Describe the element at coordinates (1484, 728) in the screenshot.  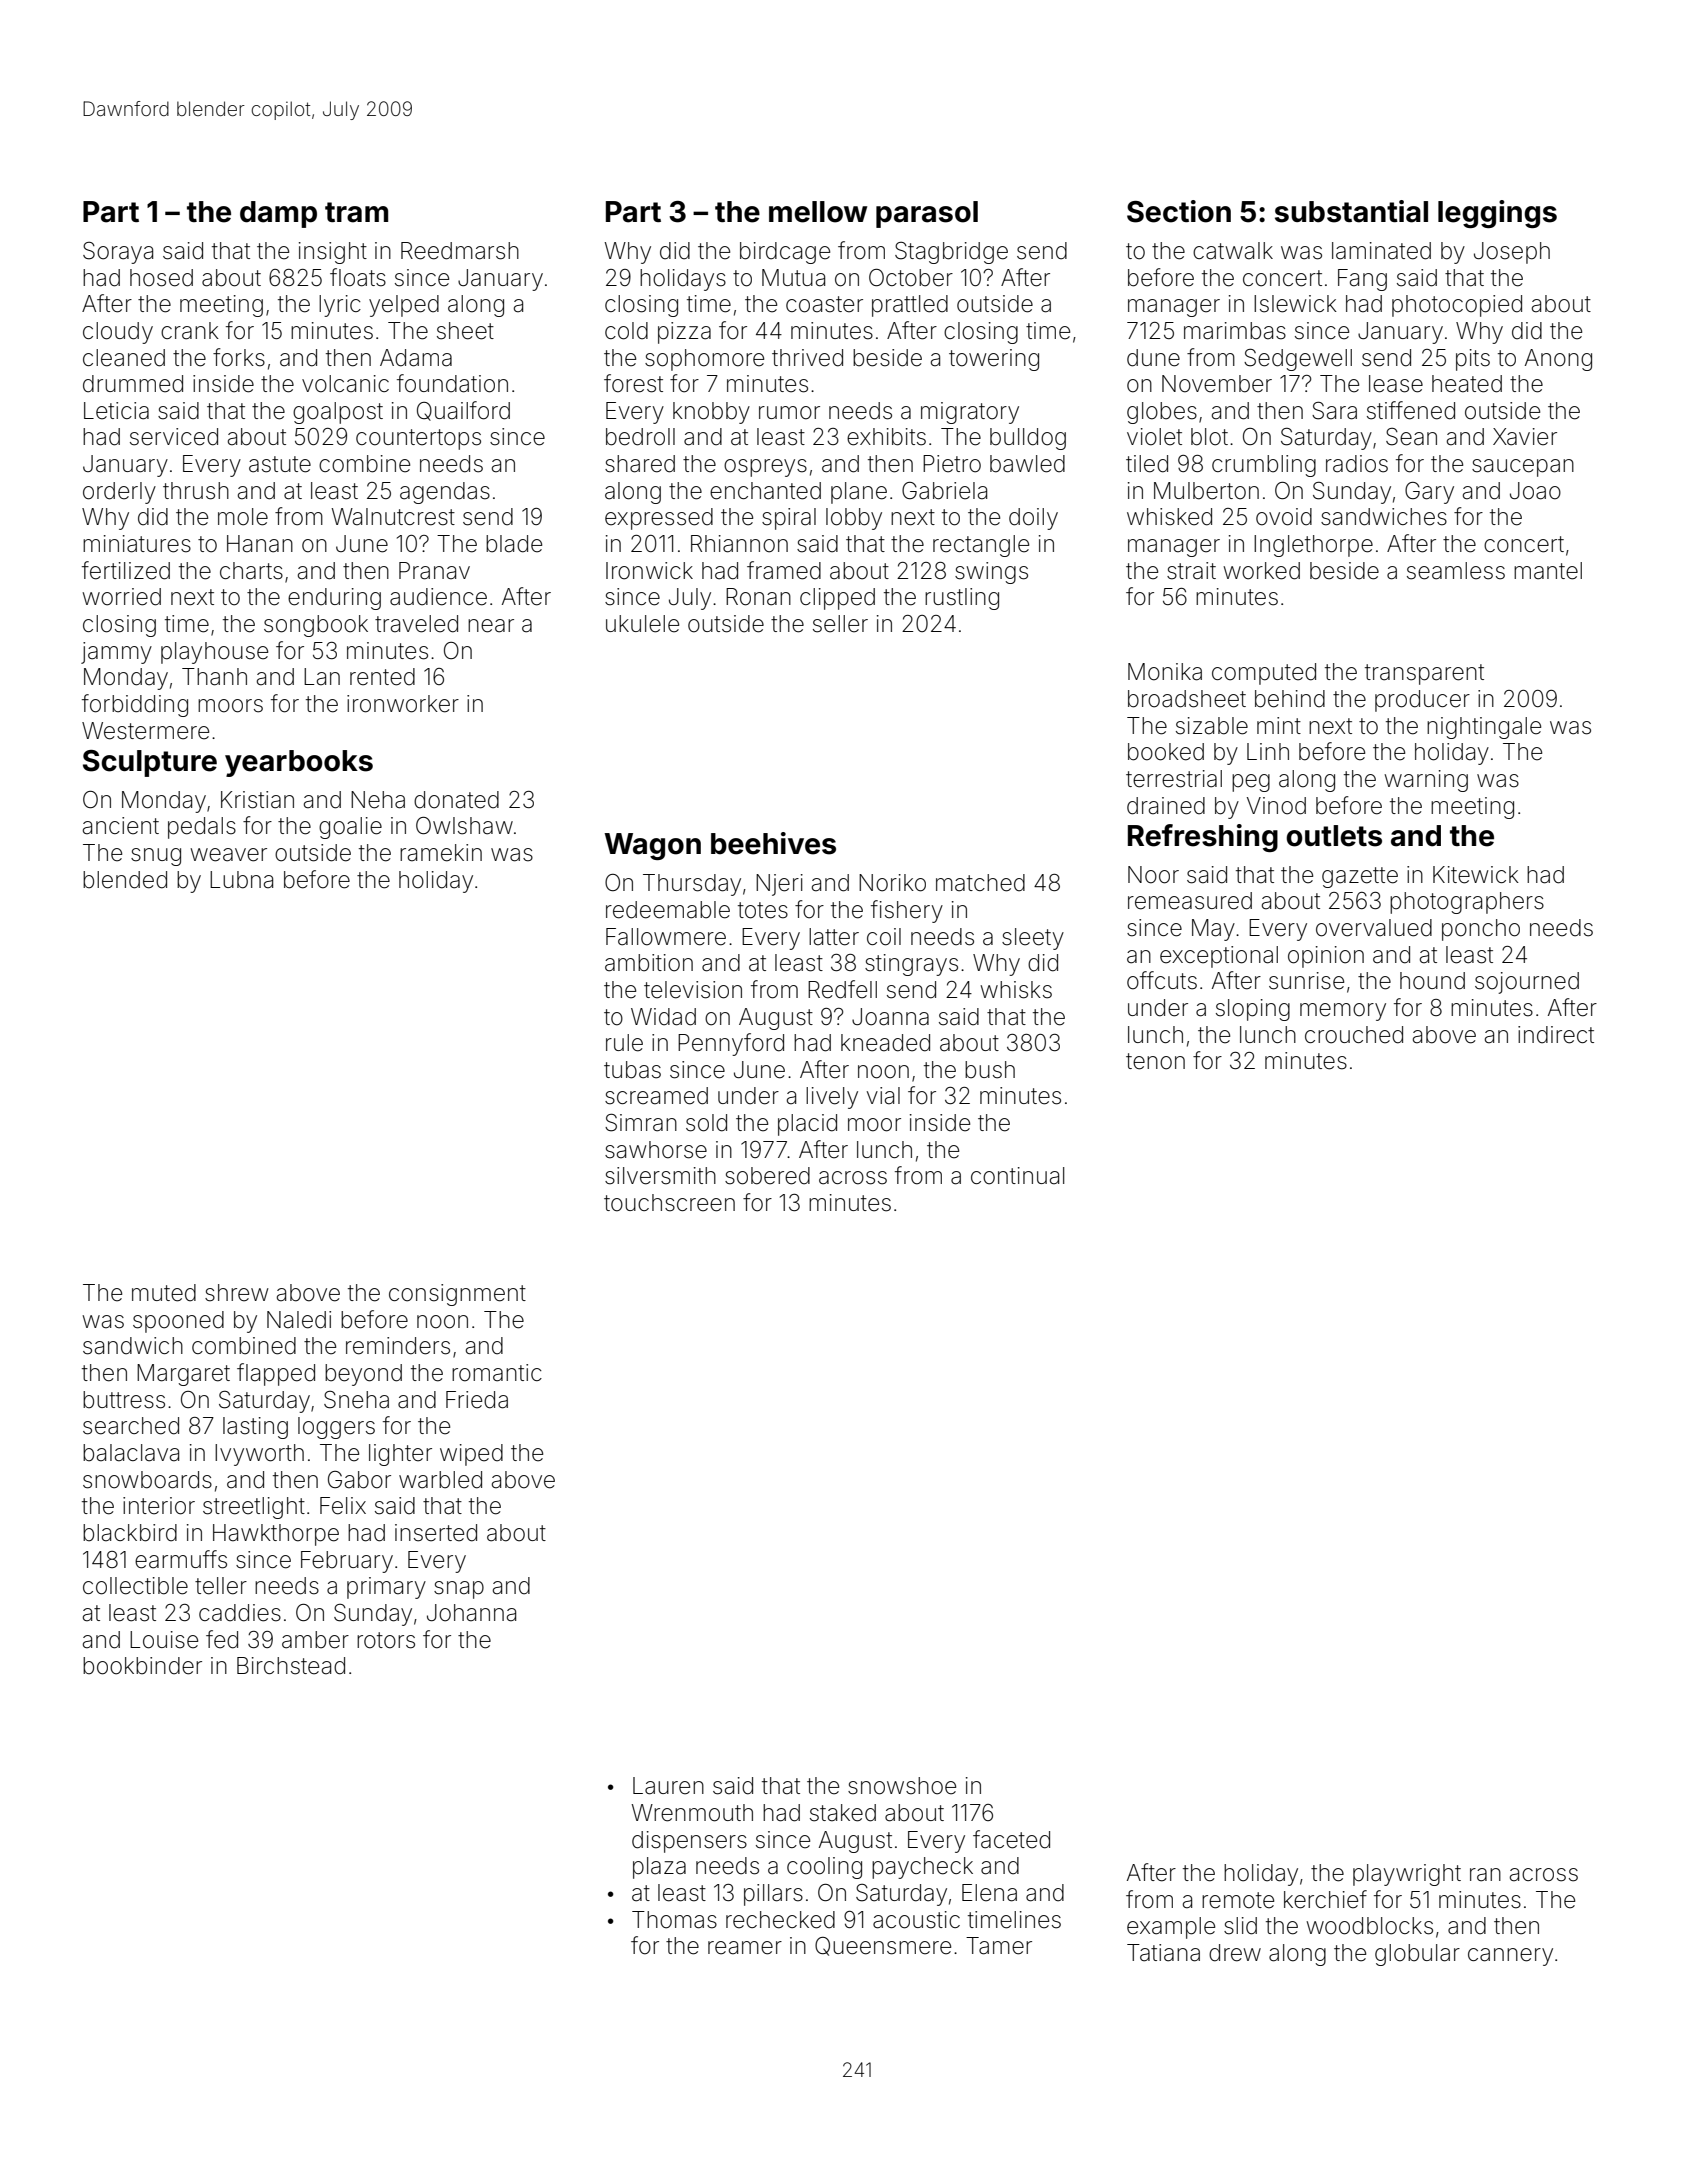
I see `nightingale` at that location.
